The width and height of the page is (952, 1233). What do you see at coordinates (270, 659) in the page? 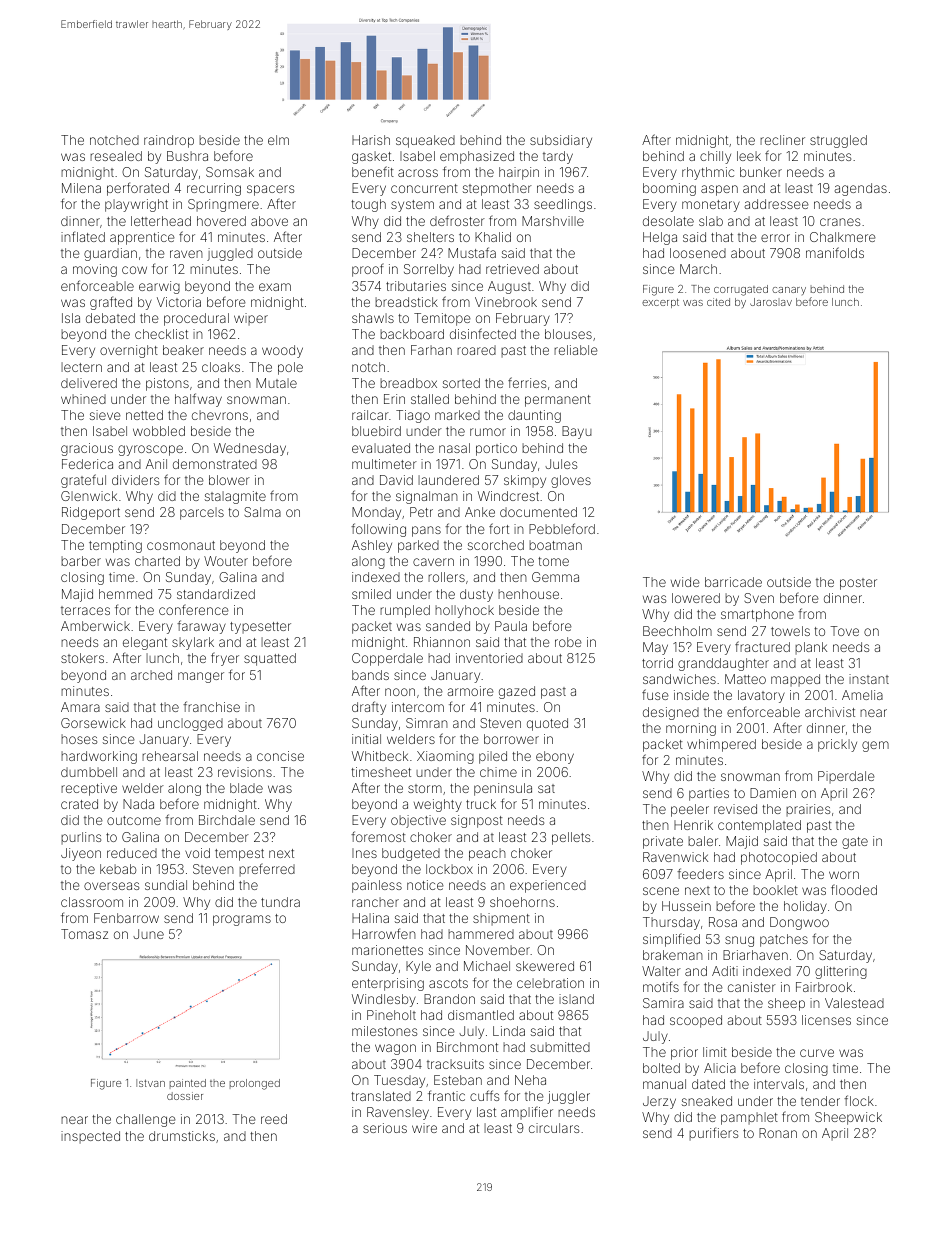
I see `squatted` at bounding box center [270, 659].
